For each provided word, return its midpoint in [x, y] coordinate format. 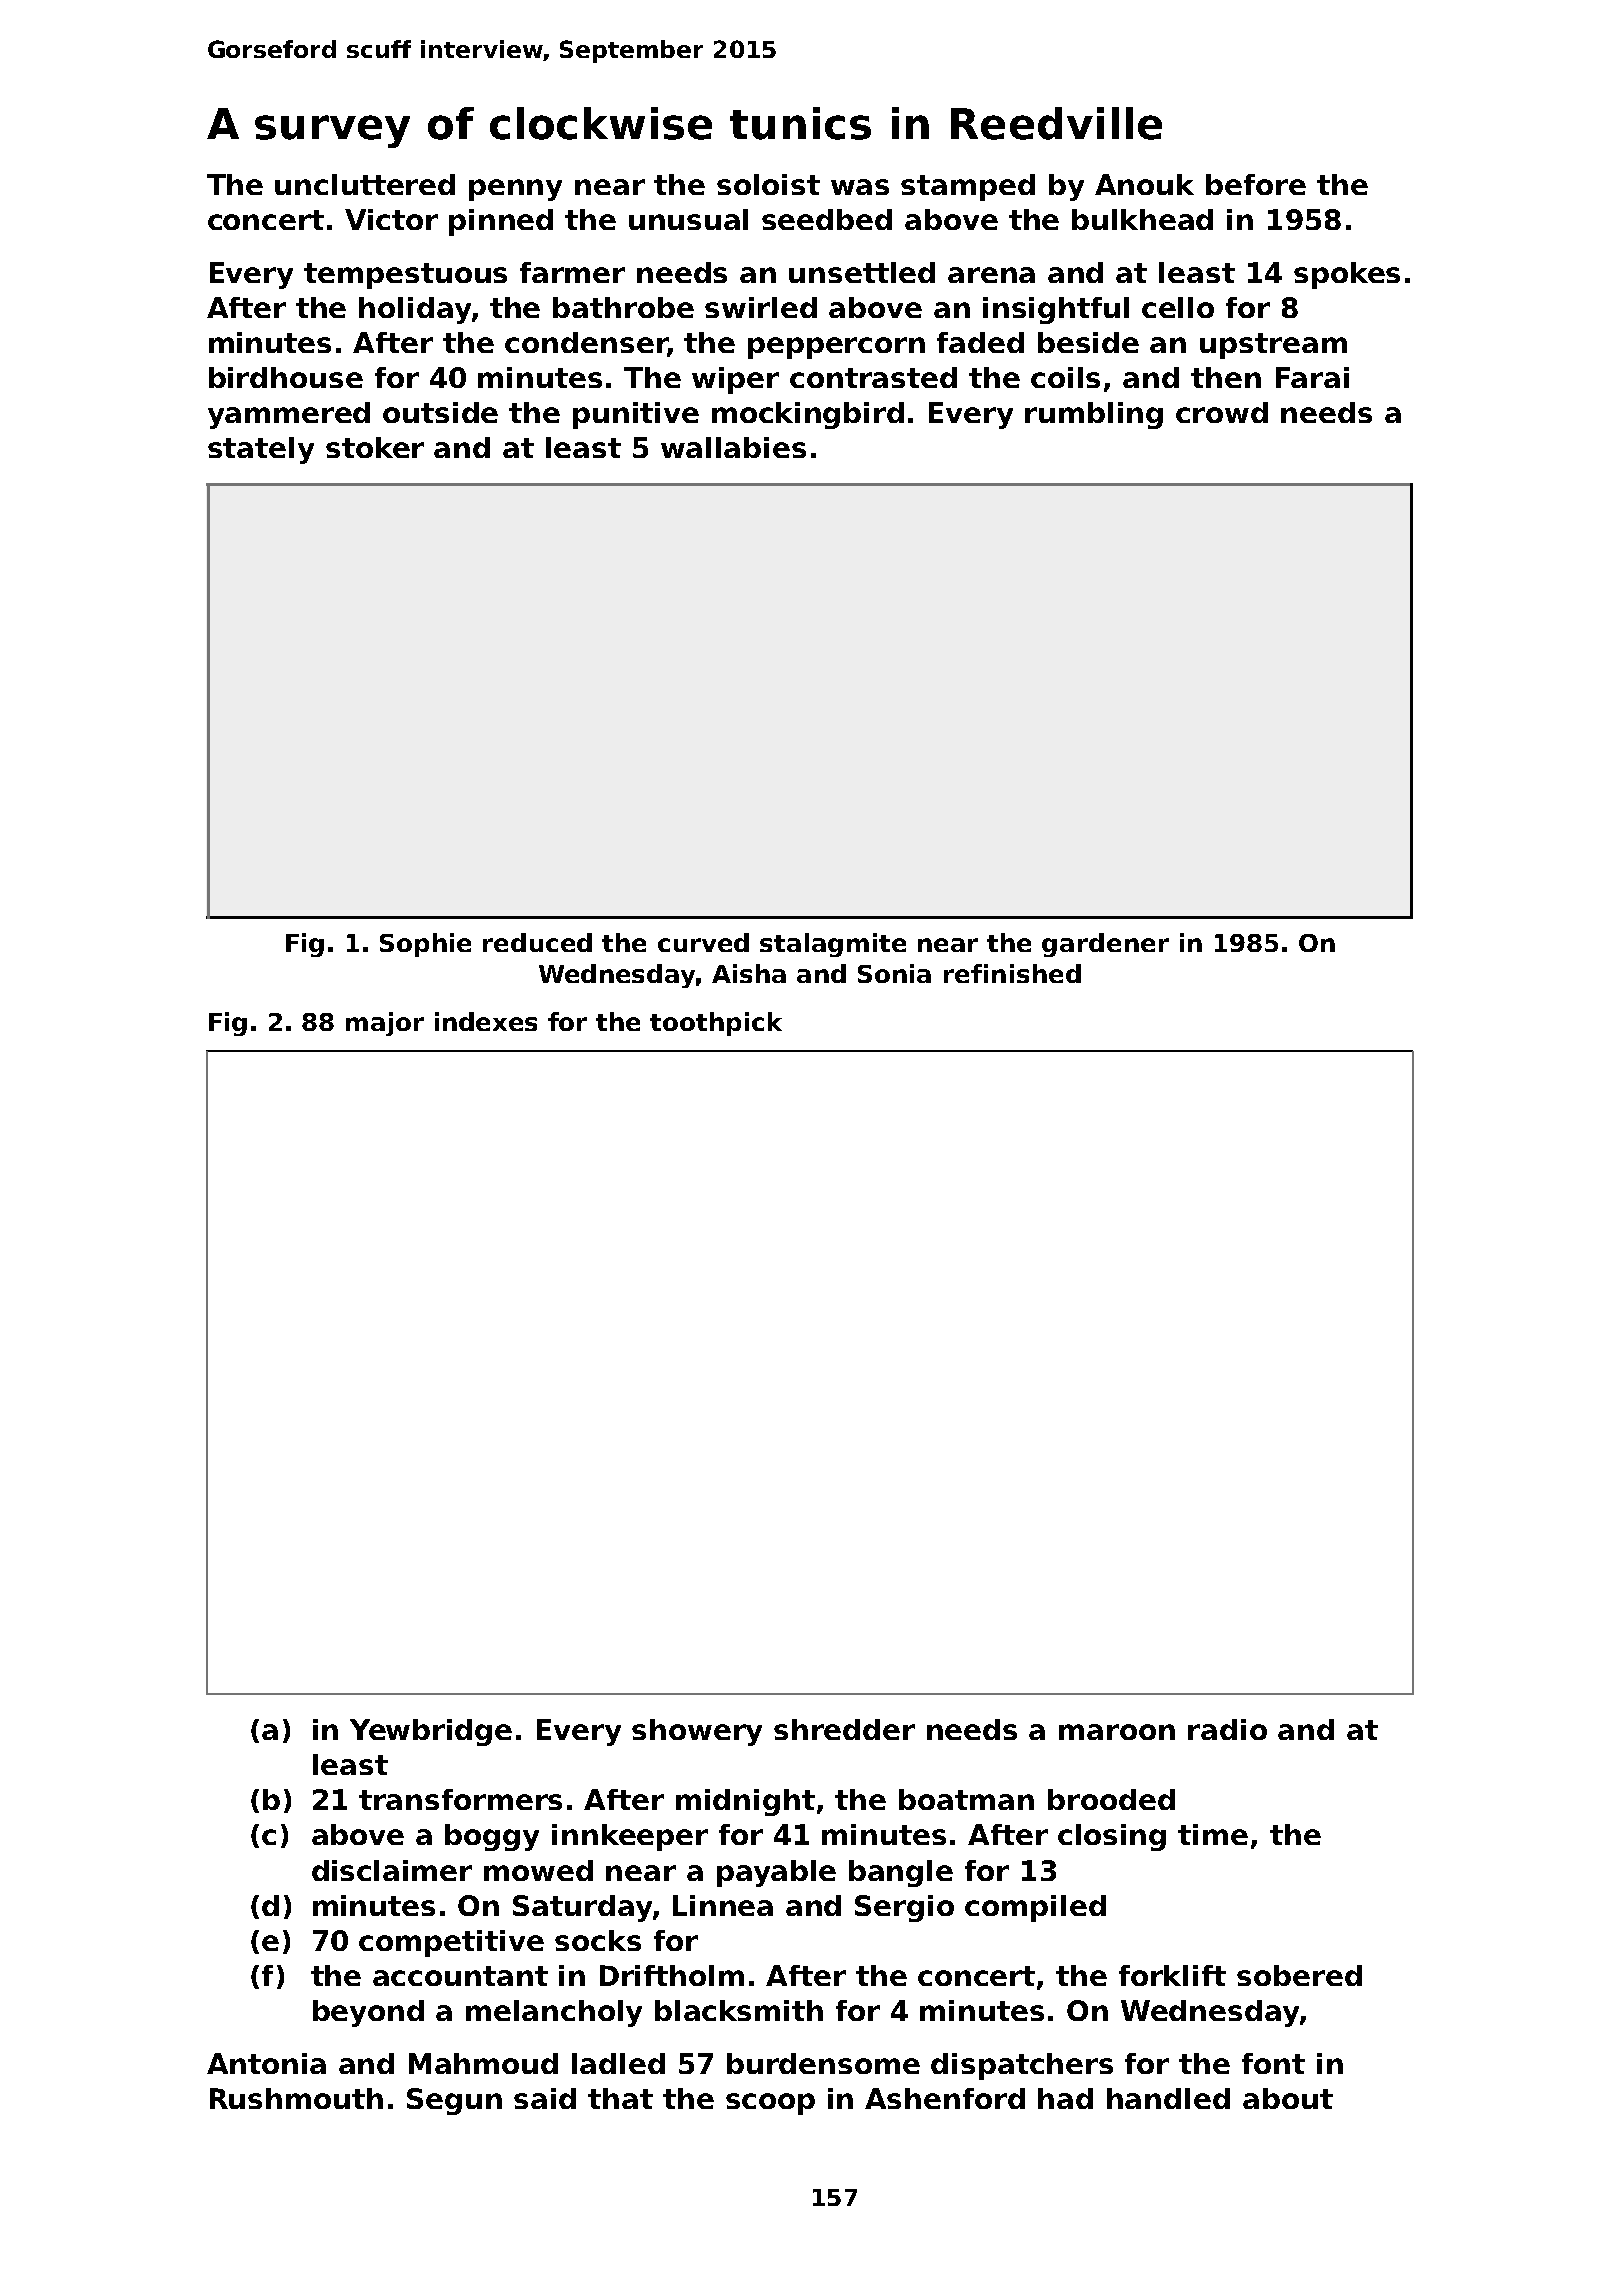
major [385, 1024]
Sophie [425, 945]
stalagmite [833, 945]
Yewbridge [431, 1732]
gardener [1105, 945]
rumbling [1094, 415]
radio [1227, 1729]
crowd [1222, 412]
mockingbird [808, 415]
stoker [375, 447]
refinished [1012, 973]
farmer [572, 272]
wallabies [733, 447]
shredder [844, 1729]
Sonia [894, 973]
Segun [454, 2101]
